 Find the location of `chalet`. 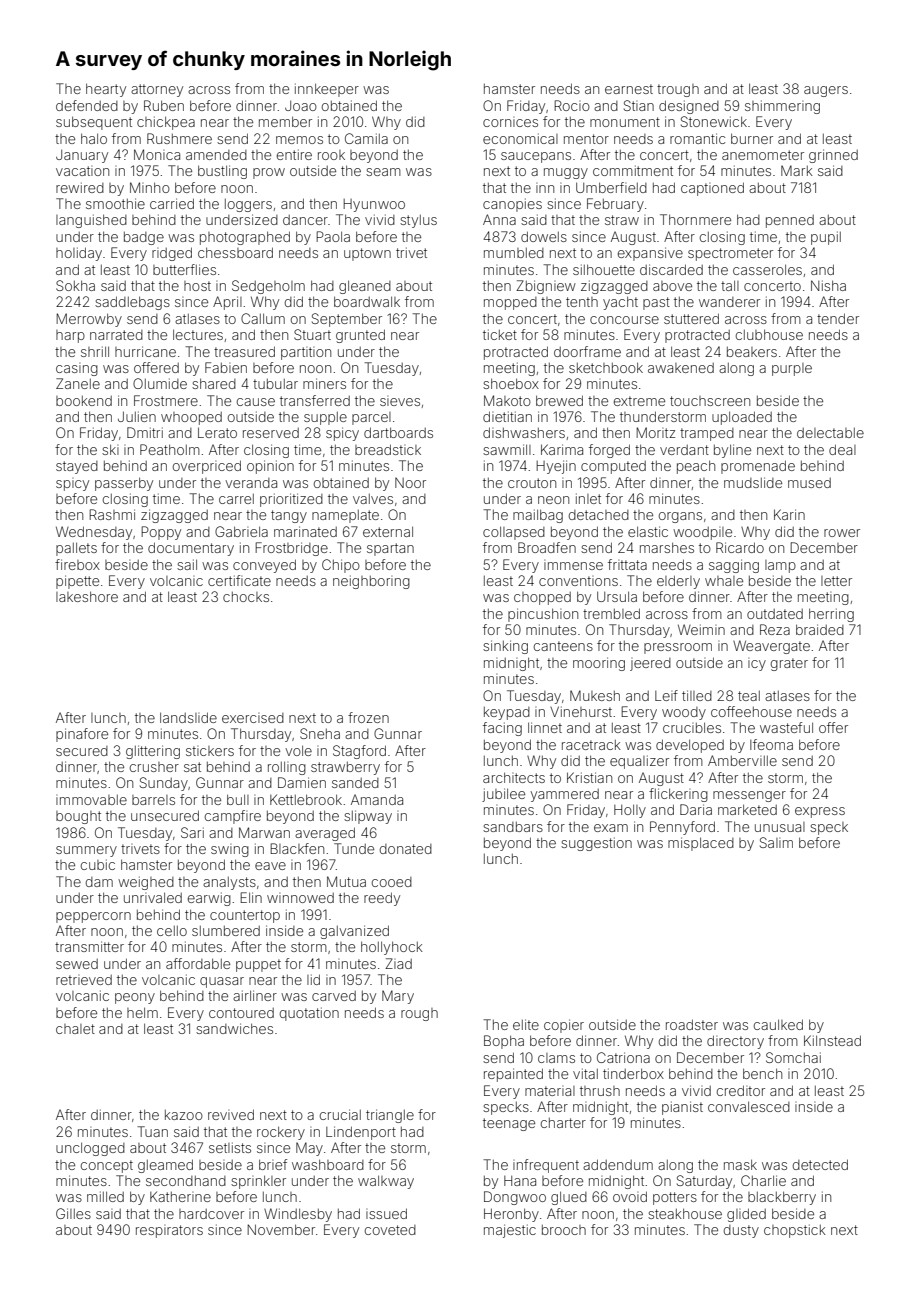

chalet is located at coordinates (75, 1029).
